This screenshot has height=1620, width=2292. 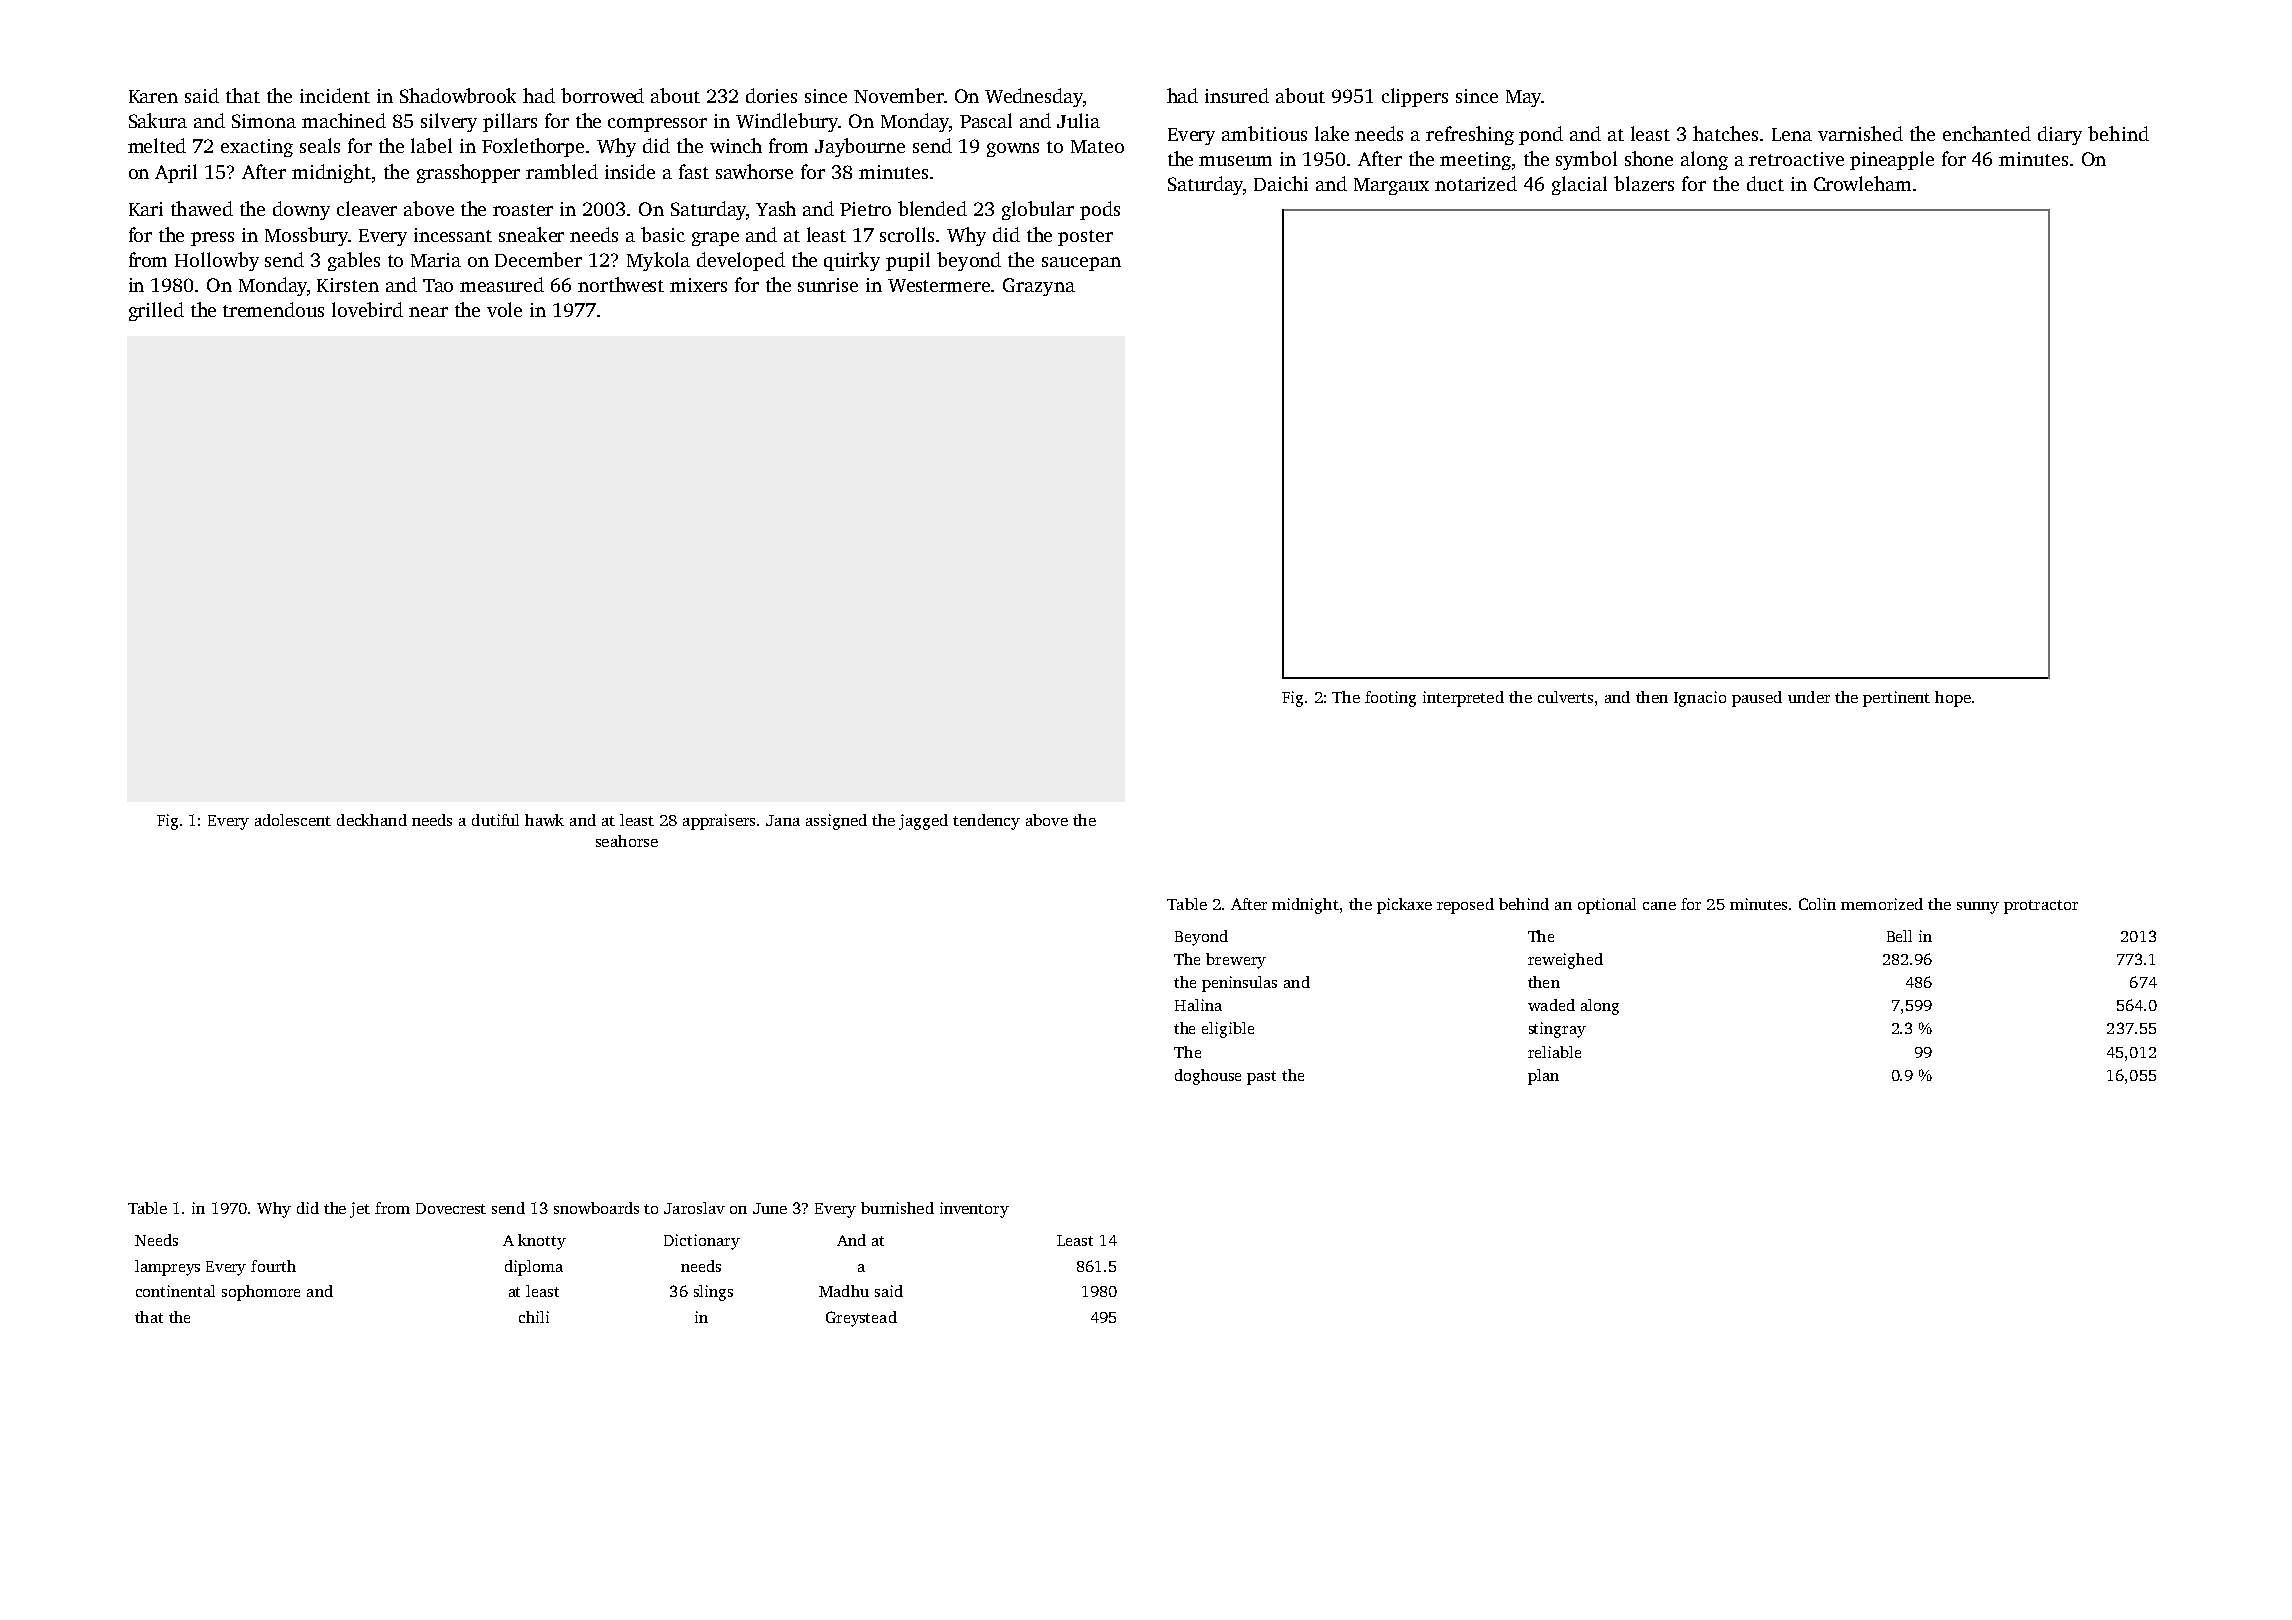 What do you see at coordinates (974, 1210) in the screenshot?
I see `inventory` at bounding box center [974, 1210].
